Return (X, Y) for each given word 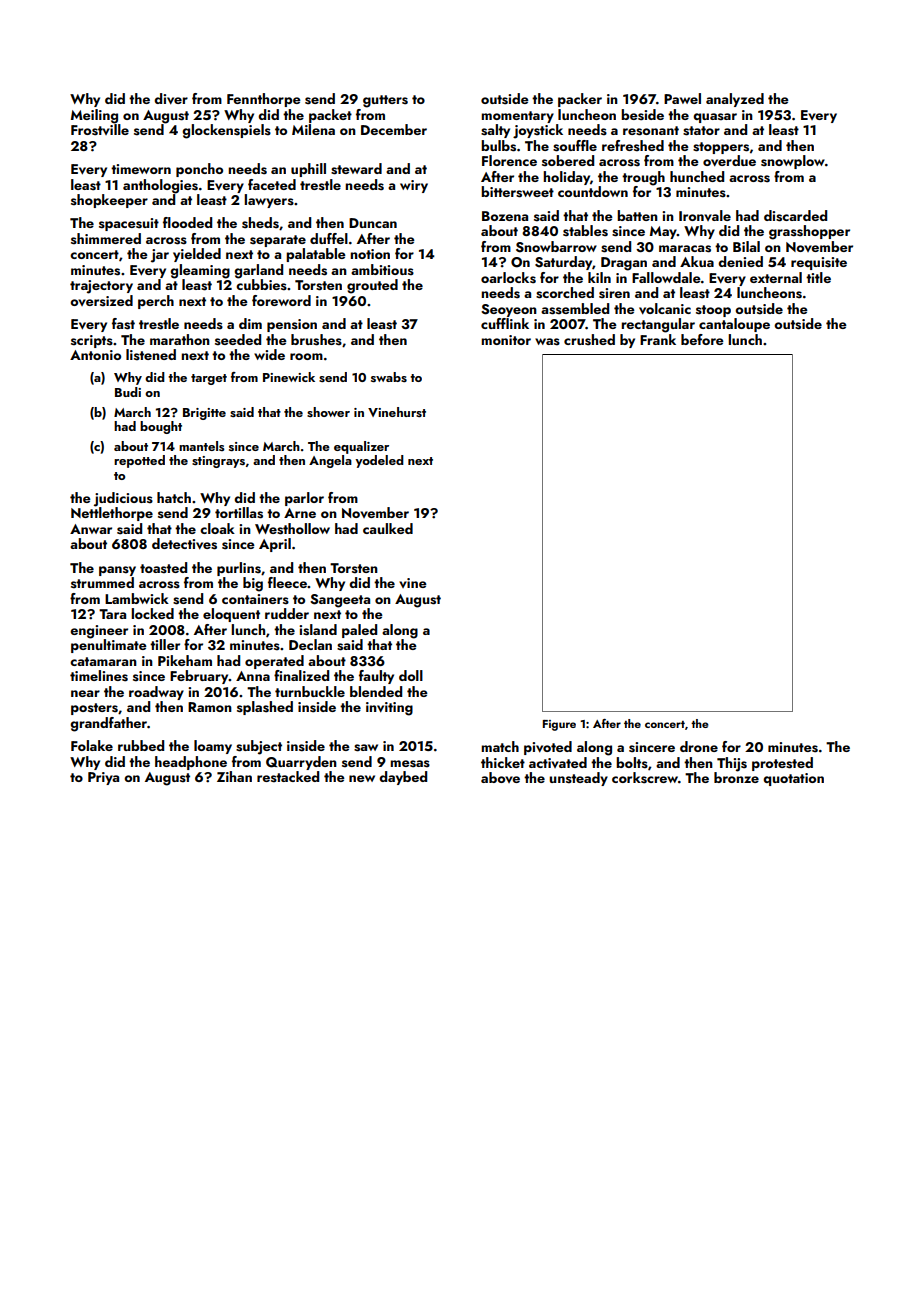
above (500, 777)
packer (580, 100)
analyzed (735, 100)
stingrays (218, 462)
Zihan (234, 776)
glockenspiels (226, 131)
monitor (506, 340)
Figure (559, 725)
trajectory (101, 287)
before (702, 339)
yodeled (379, 461)
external (776, 277)
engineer (99, 632)
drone (699, 746)
